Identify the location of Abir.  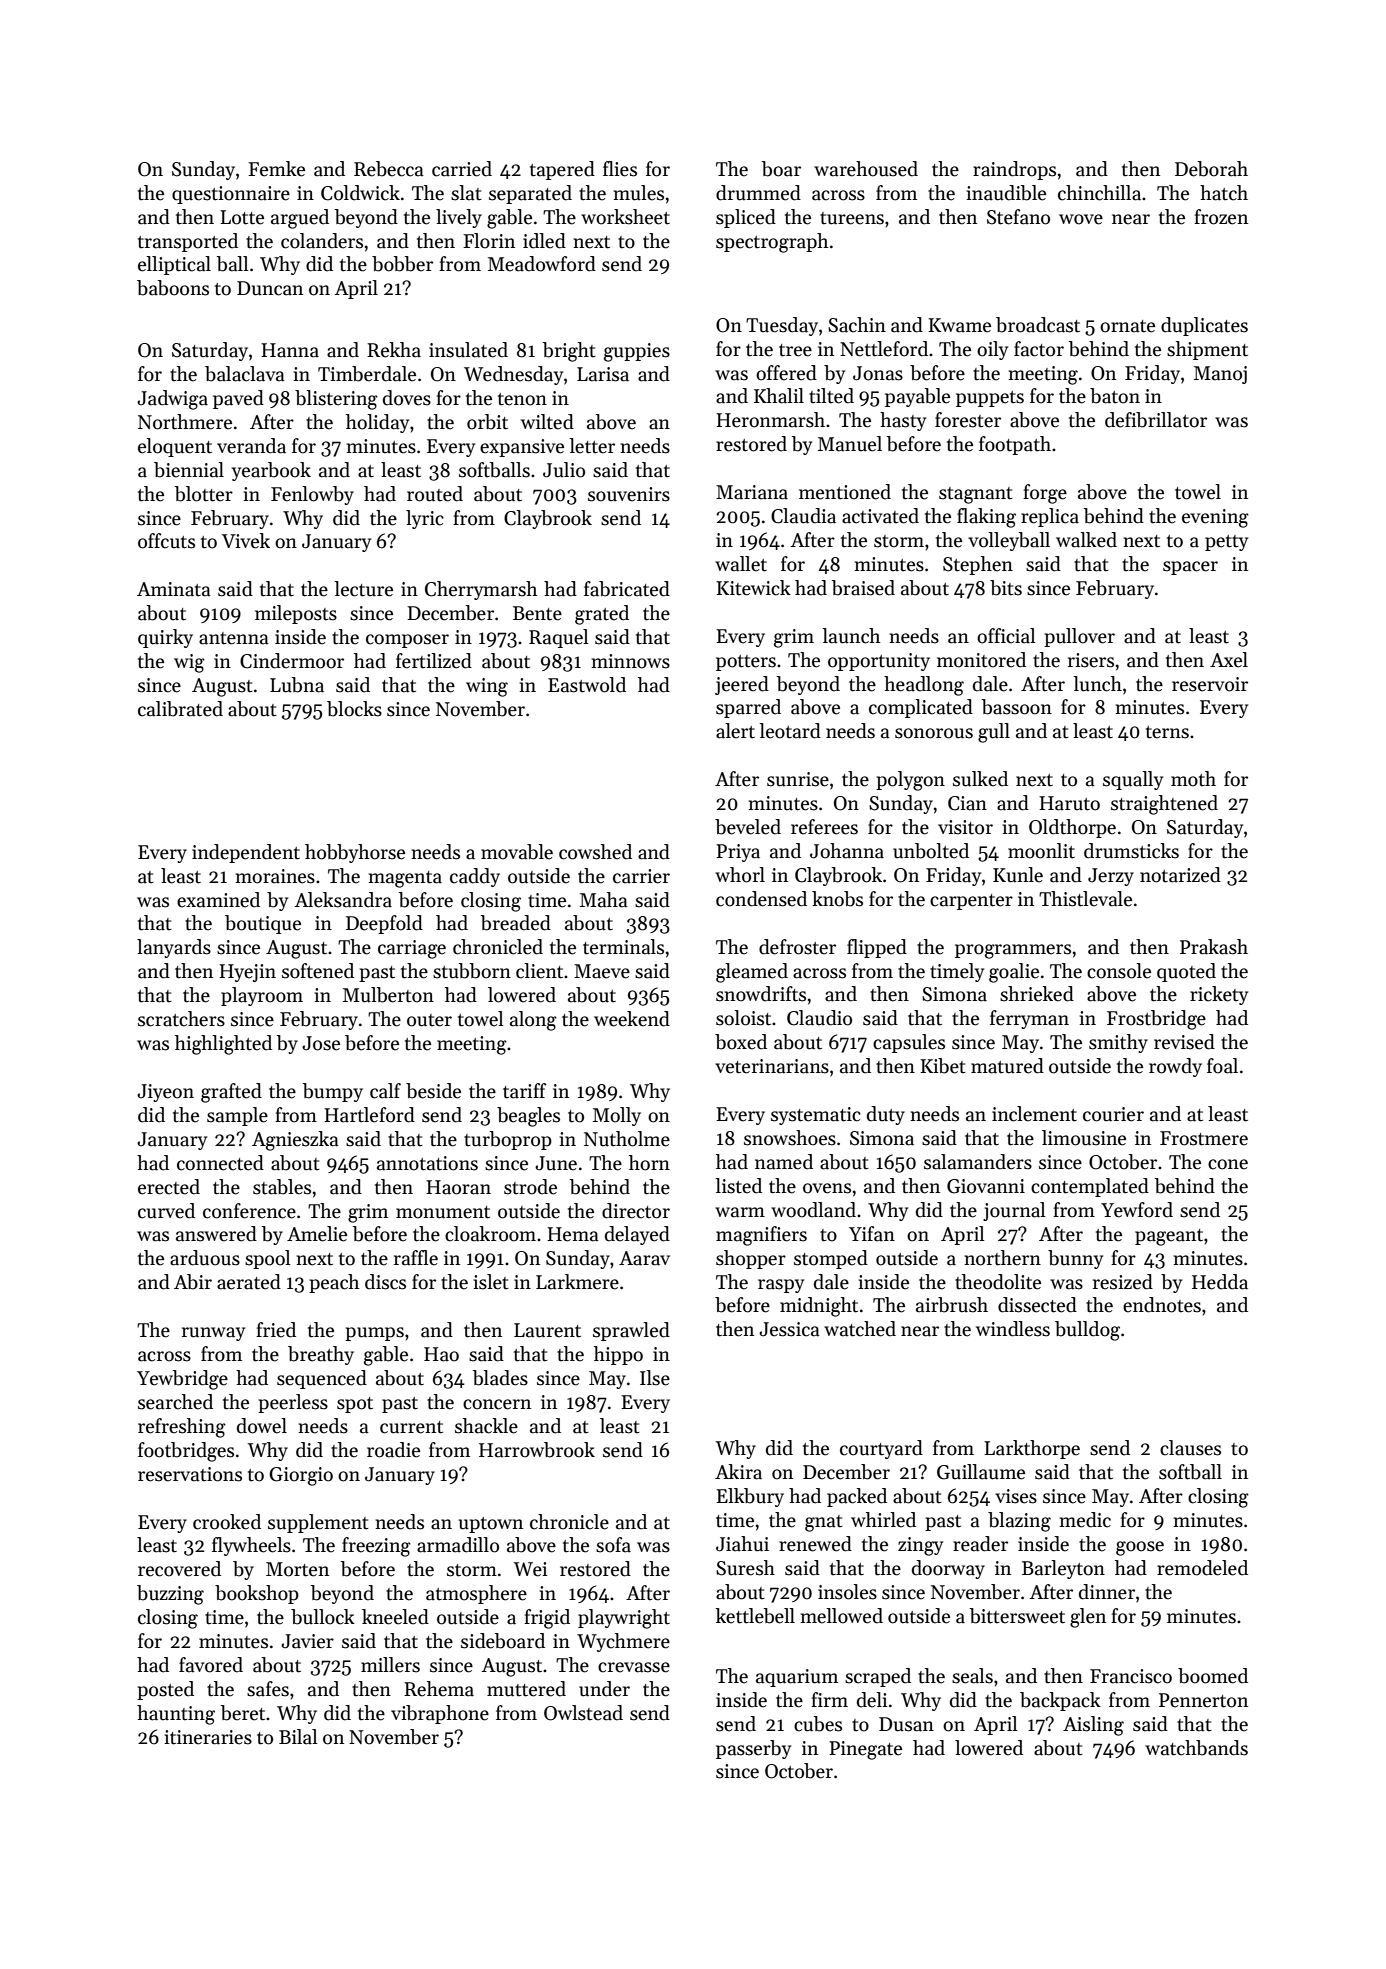
(193, 1282).
